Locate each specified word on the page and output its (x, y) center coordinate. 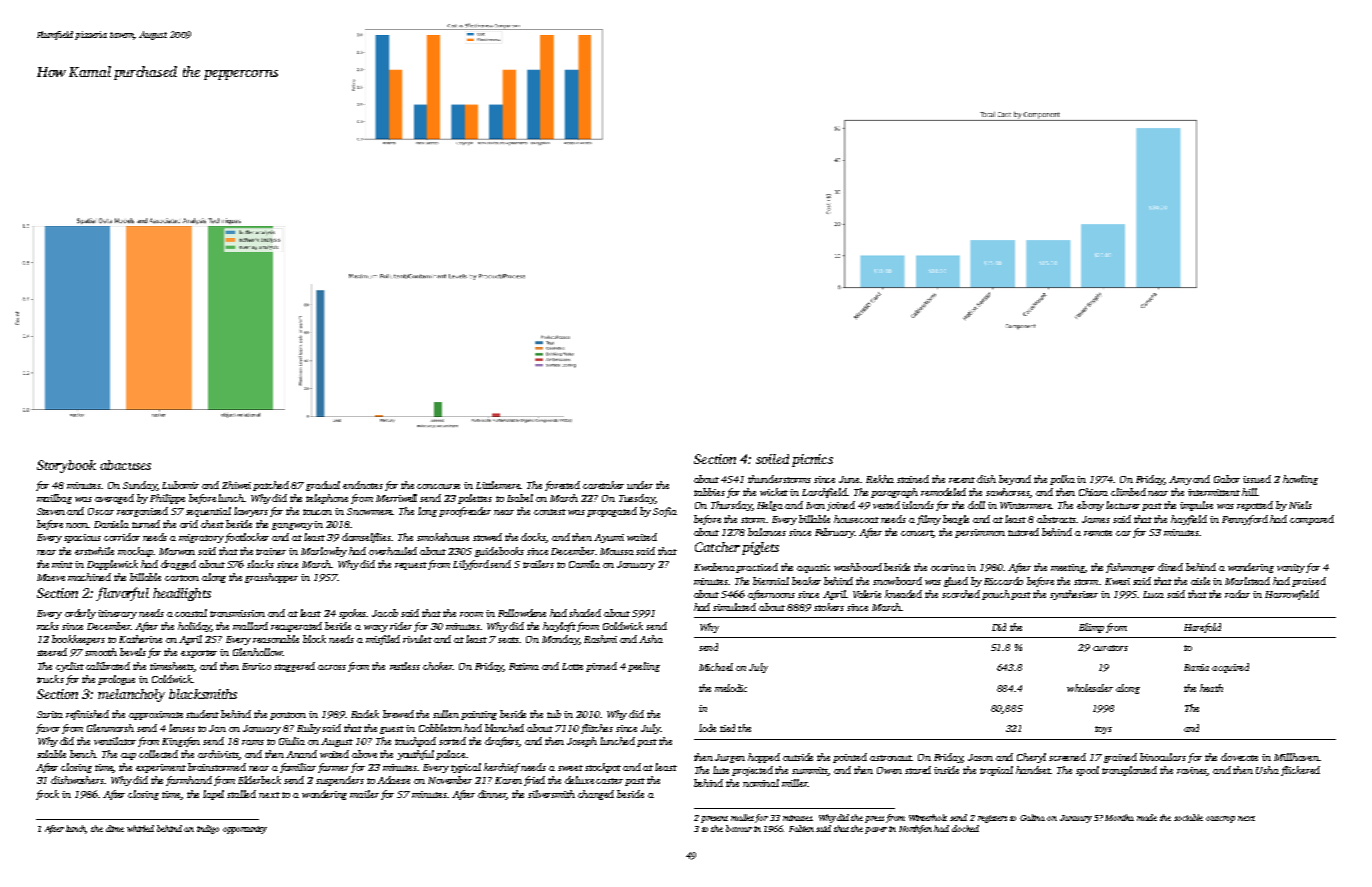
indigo (208, 829)
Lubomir (180, 485)
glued (956, 582)
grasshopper (271, 578)
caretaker (603, 485)
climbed (1128, 492)
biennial (771, 581)
